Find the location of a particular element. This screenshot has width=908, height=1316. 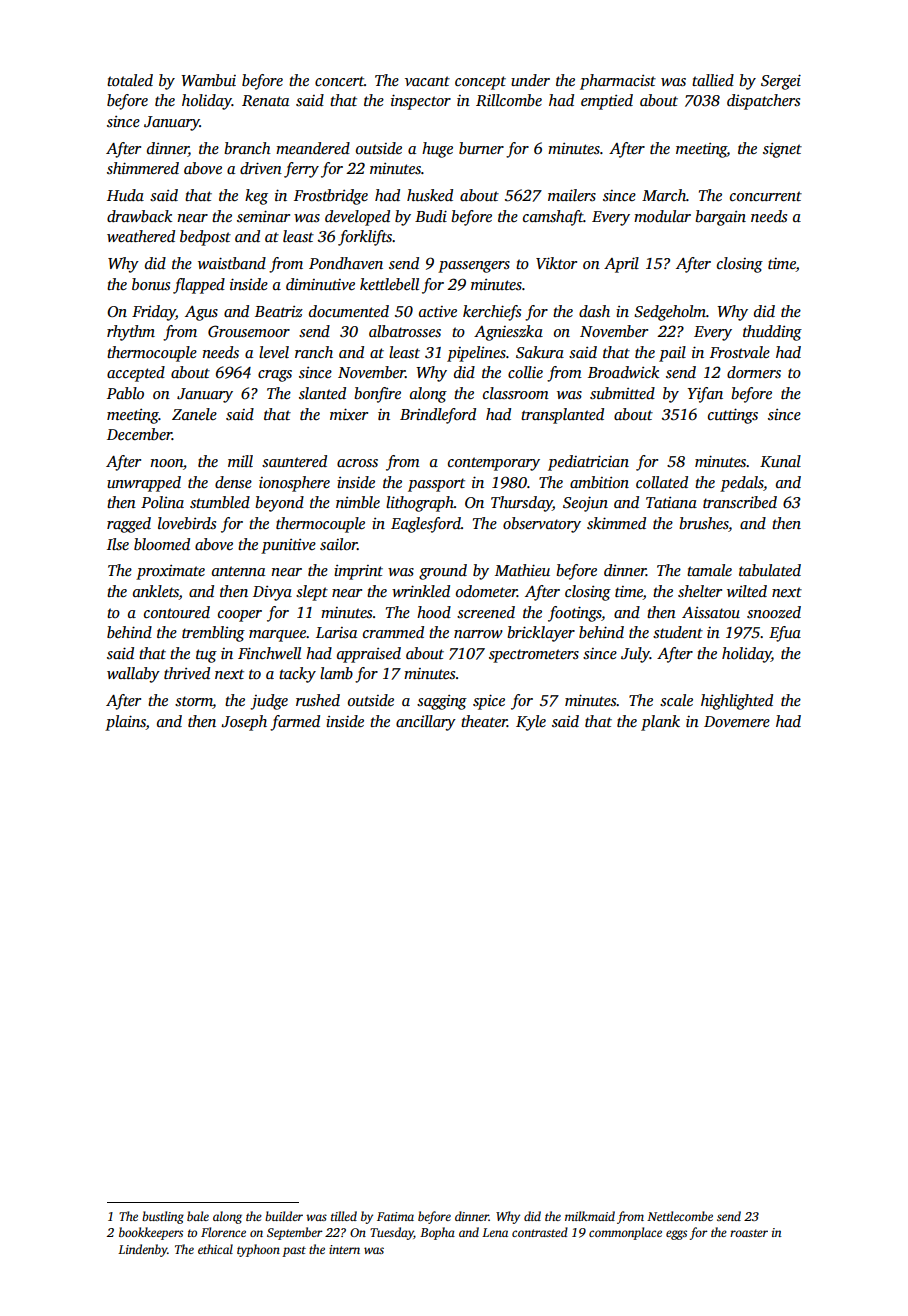

totaled is located at coordinates (130, 80).
